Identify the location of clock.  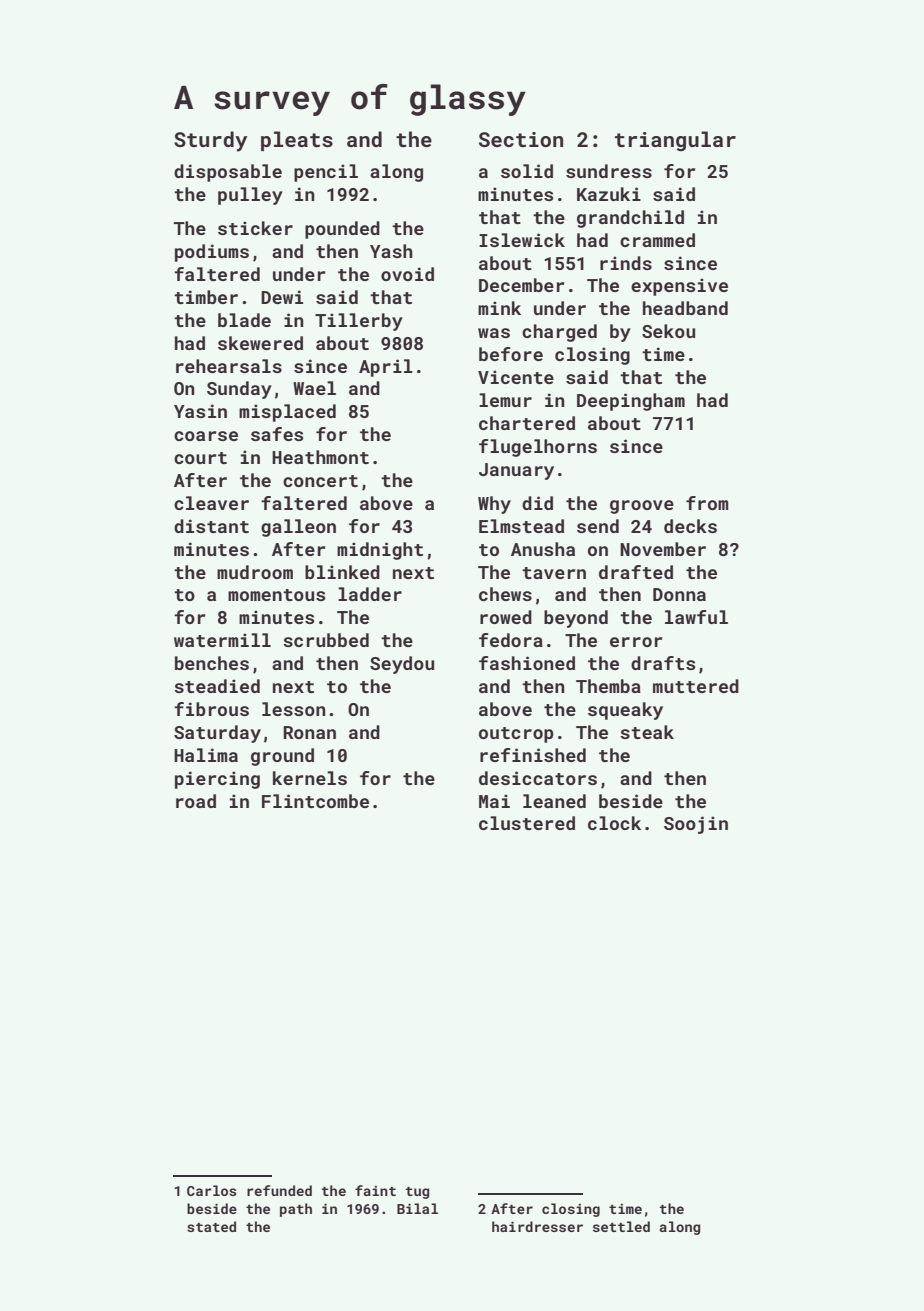
(614, 823).
